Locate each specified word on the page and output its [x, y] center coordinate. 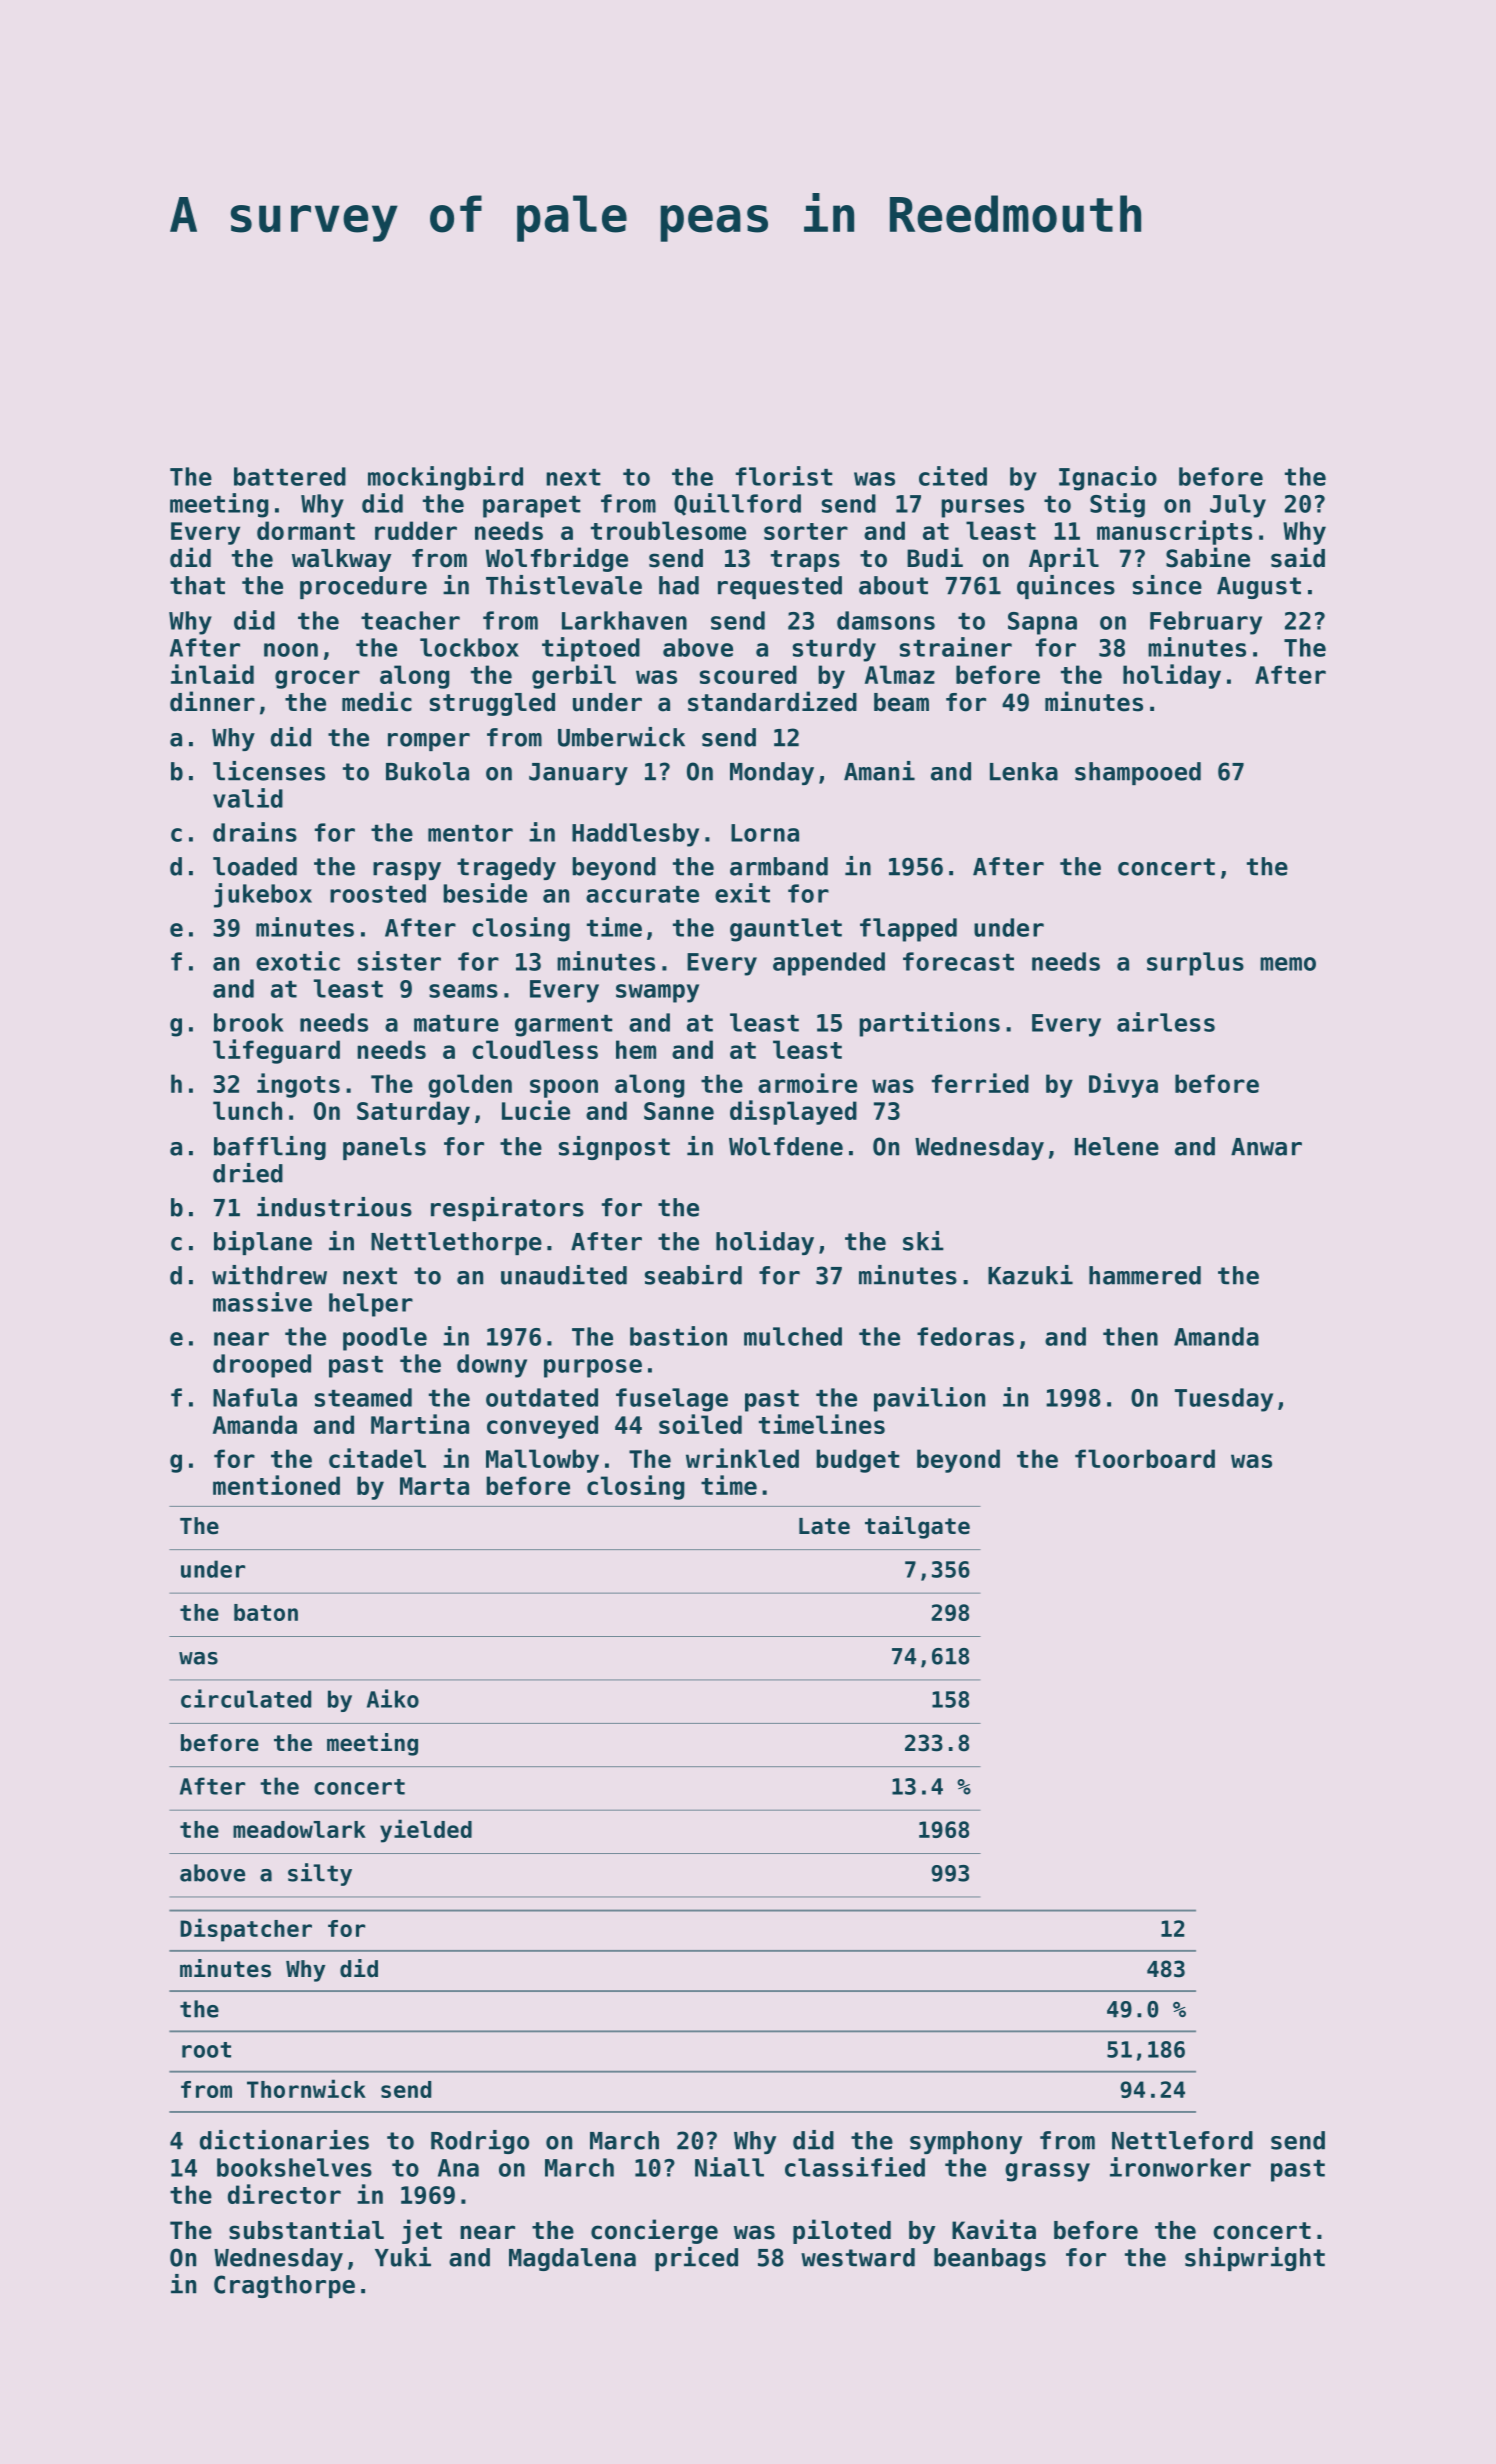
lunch [247, 1110]
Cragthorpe [284, 2286]
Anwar [1266, 1147]
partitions [929, 1024]
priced [696, 2259]
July [1238, 506]
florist [784, 476]
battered [290, 476]
